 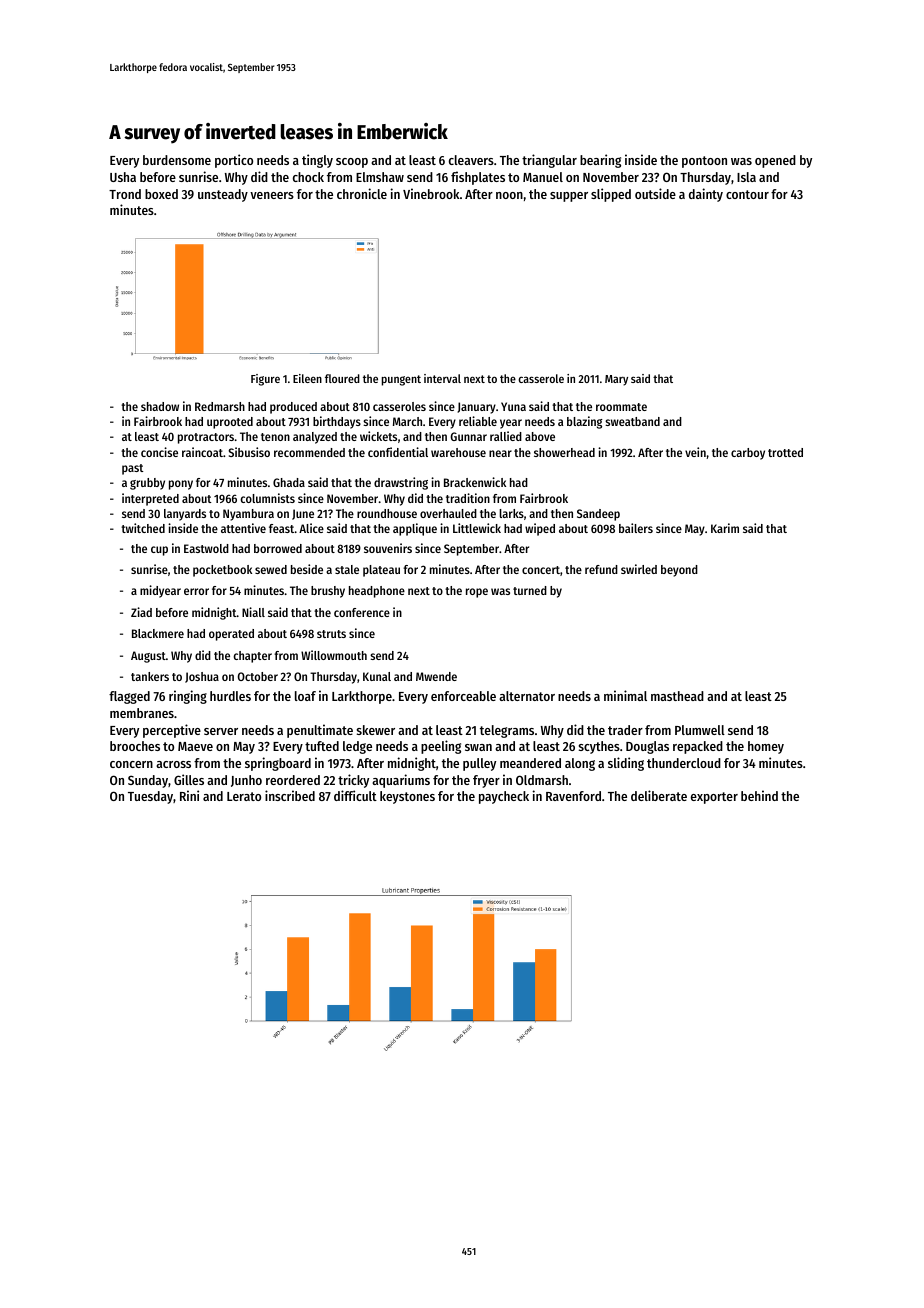 I want to click on veneers, so click(x=272, y=195).
